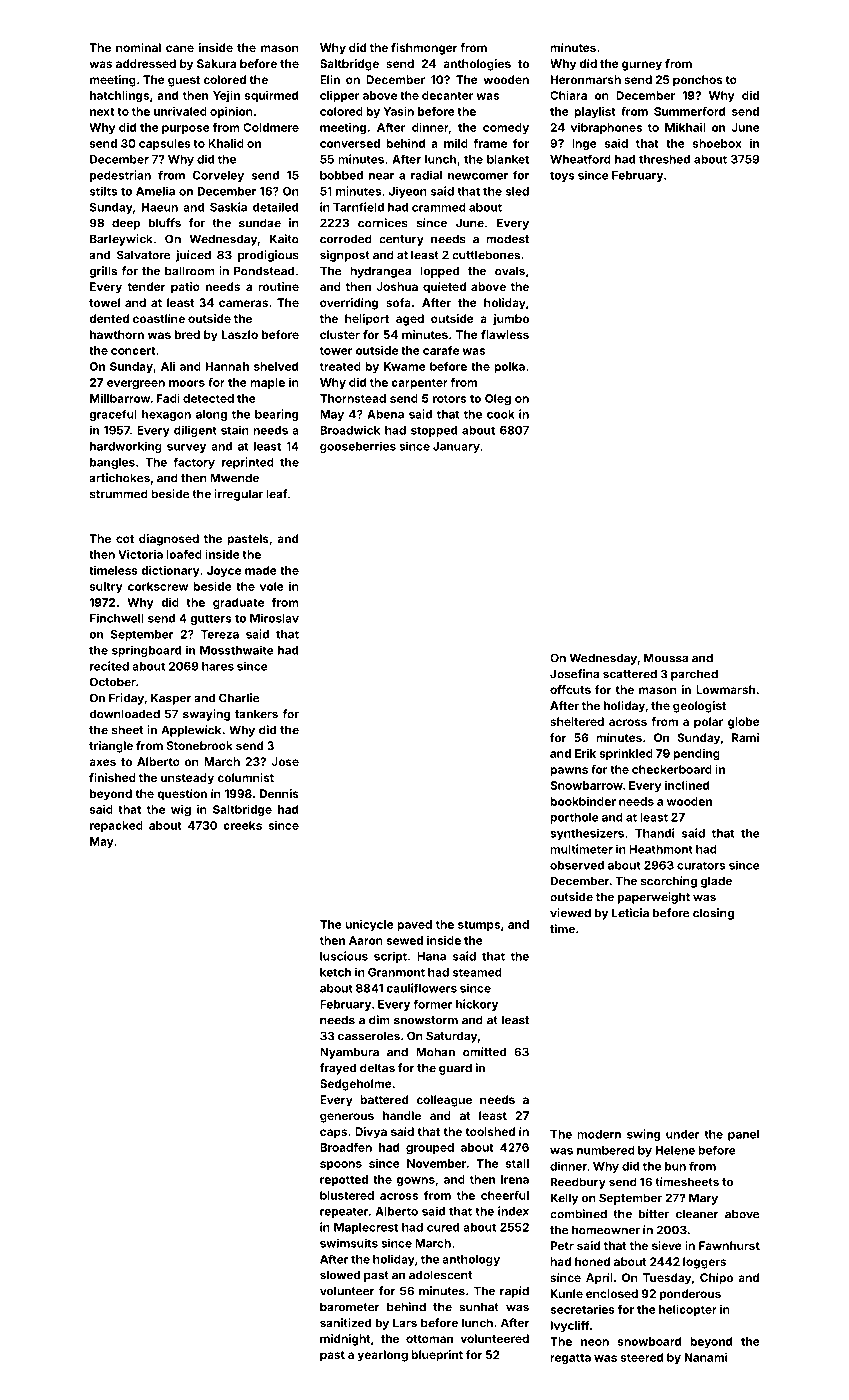 This document has height=1400, width=849. Describe the element at coordinates (501, 414) in the document. I see `cook` at that location.
